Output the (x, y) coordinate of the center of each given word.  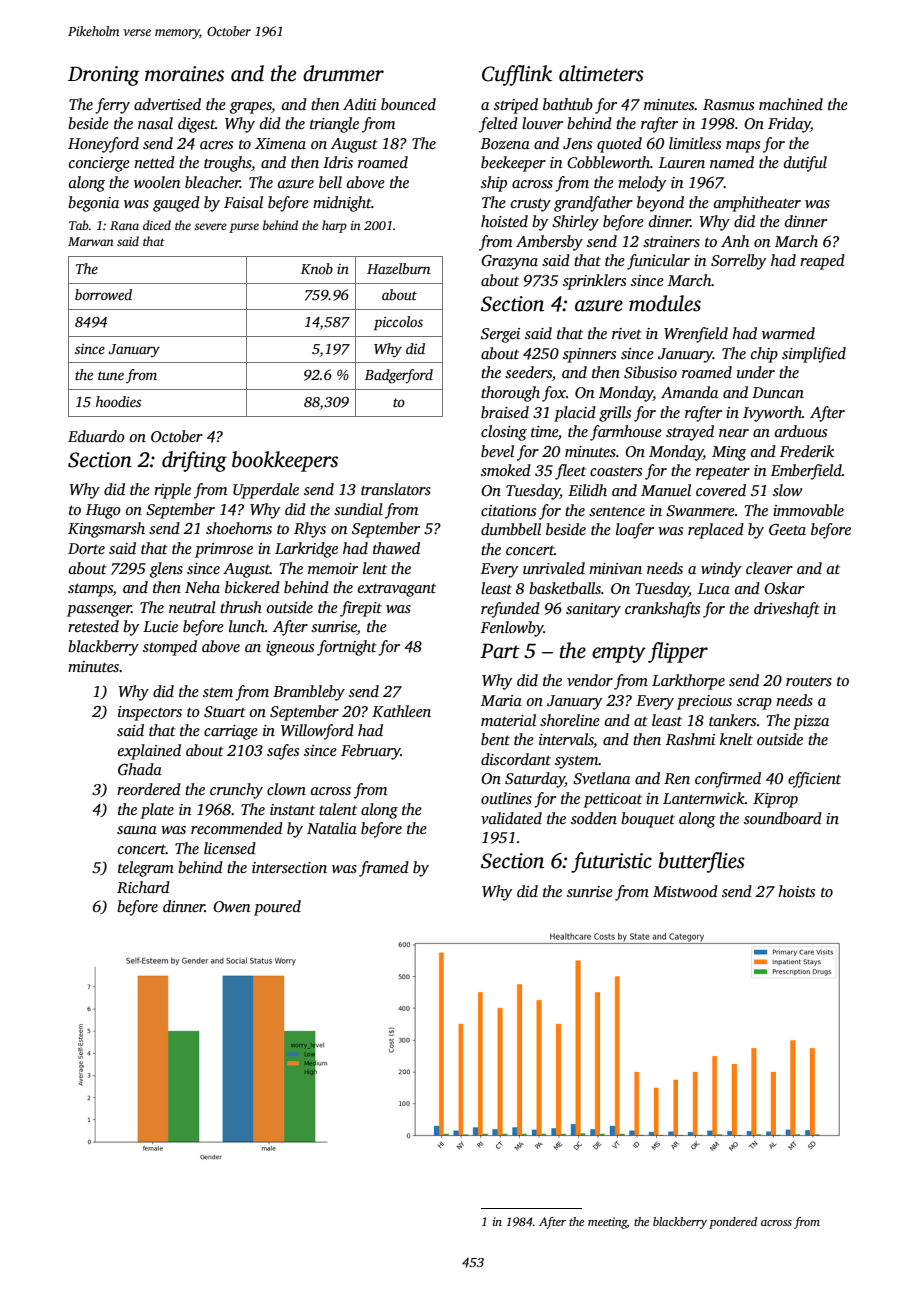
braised (505, 412)
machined (791, 104)
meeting (607, 1223)
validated (511, 818)
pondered (733, 1223)
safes (283, 752)
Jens (577, 144)
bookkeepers (285, 461)
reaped (822, 262)
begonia (93, 204)
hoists (796, 891)
